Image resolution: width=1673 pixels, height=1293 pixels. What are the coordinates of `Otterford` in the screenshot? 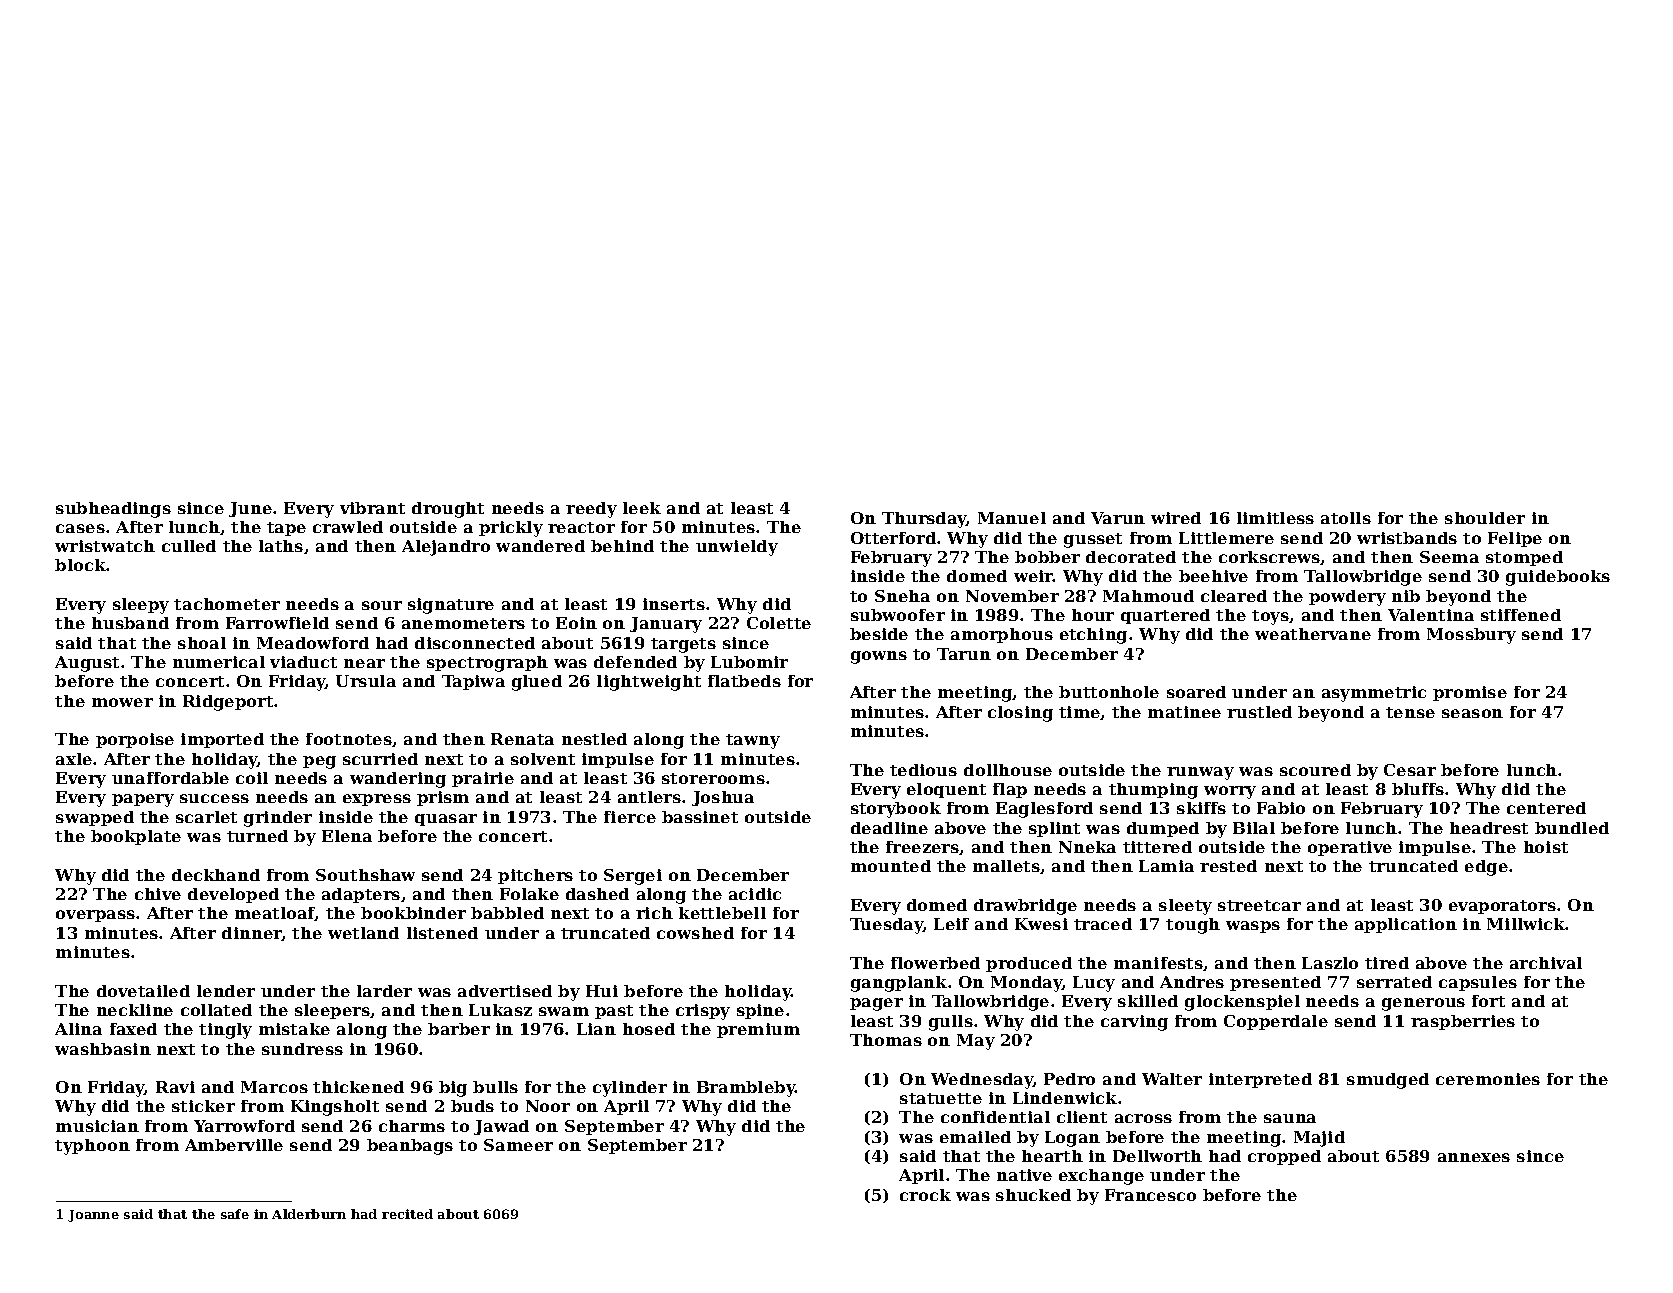 It's located at (893, 538).
